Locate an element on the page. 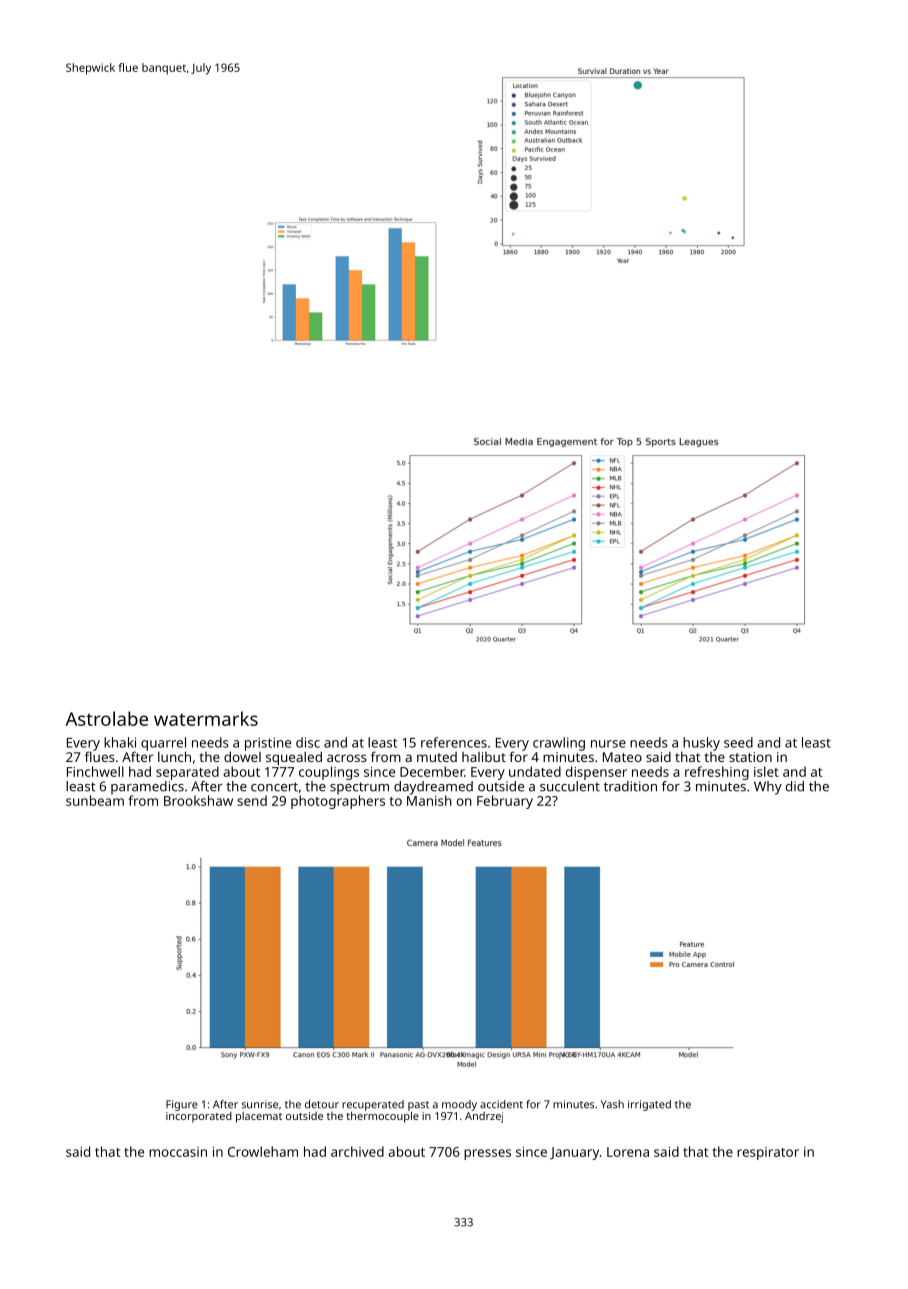  incorporated is located at coordinates (199, 1117).
